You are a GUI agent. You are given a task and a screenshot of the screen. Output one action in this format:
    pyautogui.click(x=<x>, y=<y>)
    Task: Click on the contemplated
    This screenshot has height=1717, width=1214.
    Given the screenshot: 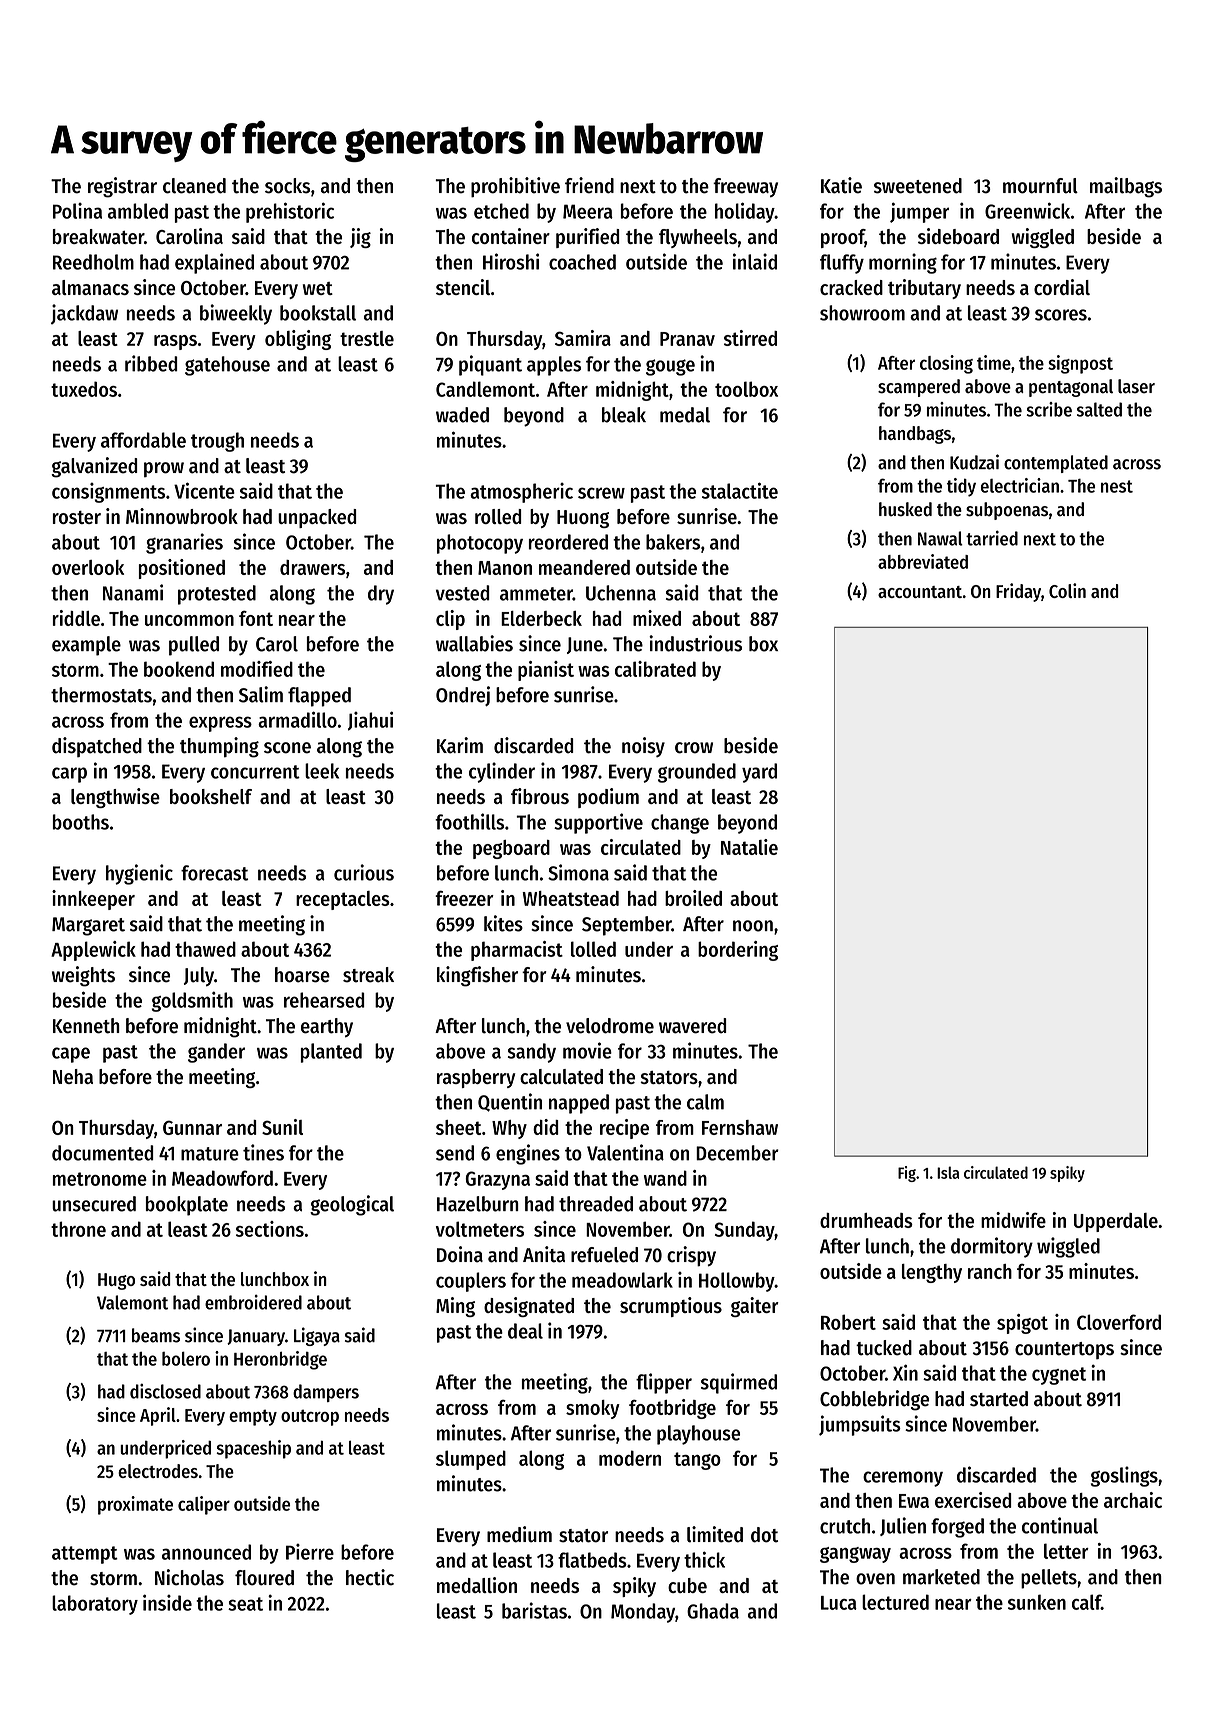 What is the action you would take?
    pyautogui.click(x=1056, y=464)
